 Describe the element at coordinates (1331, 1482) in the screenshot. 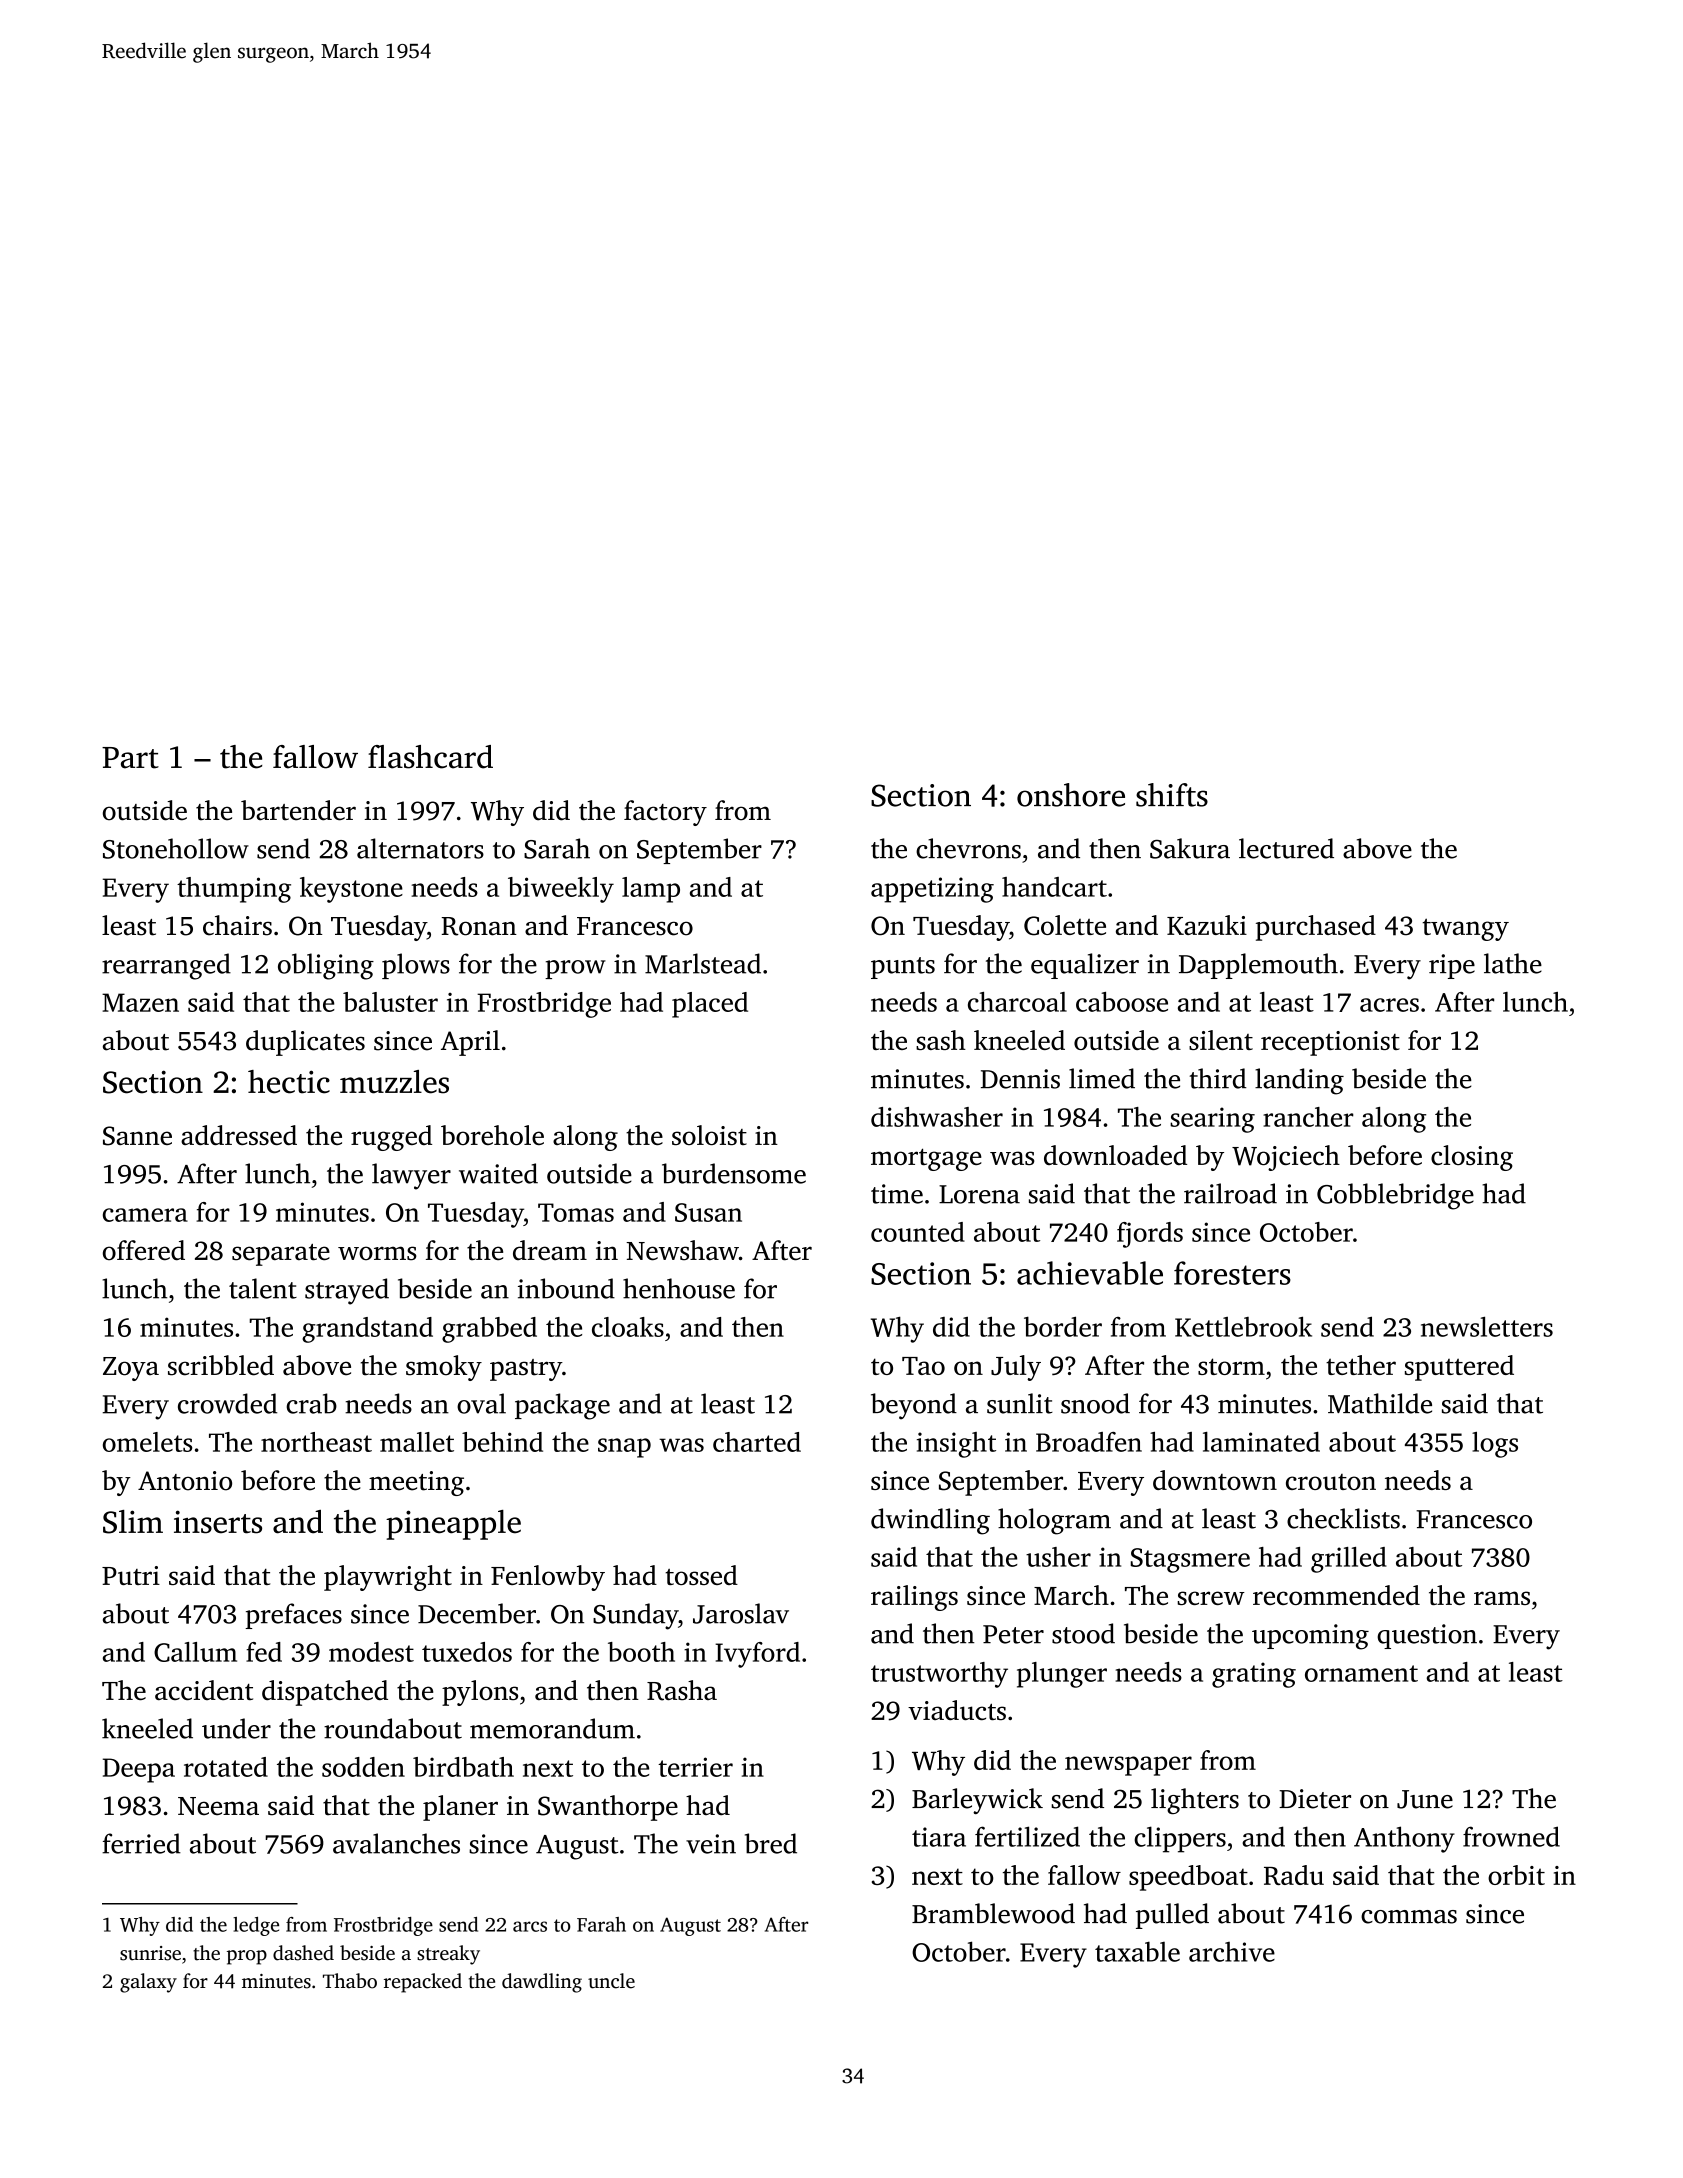

I see `crouton` at that location.
